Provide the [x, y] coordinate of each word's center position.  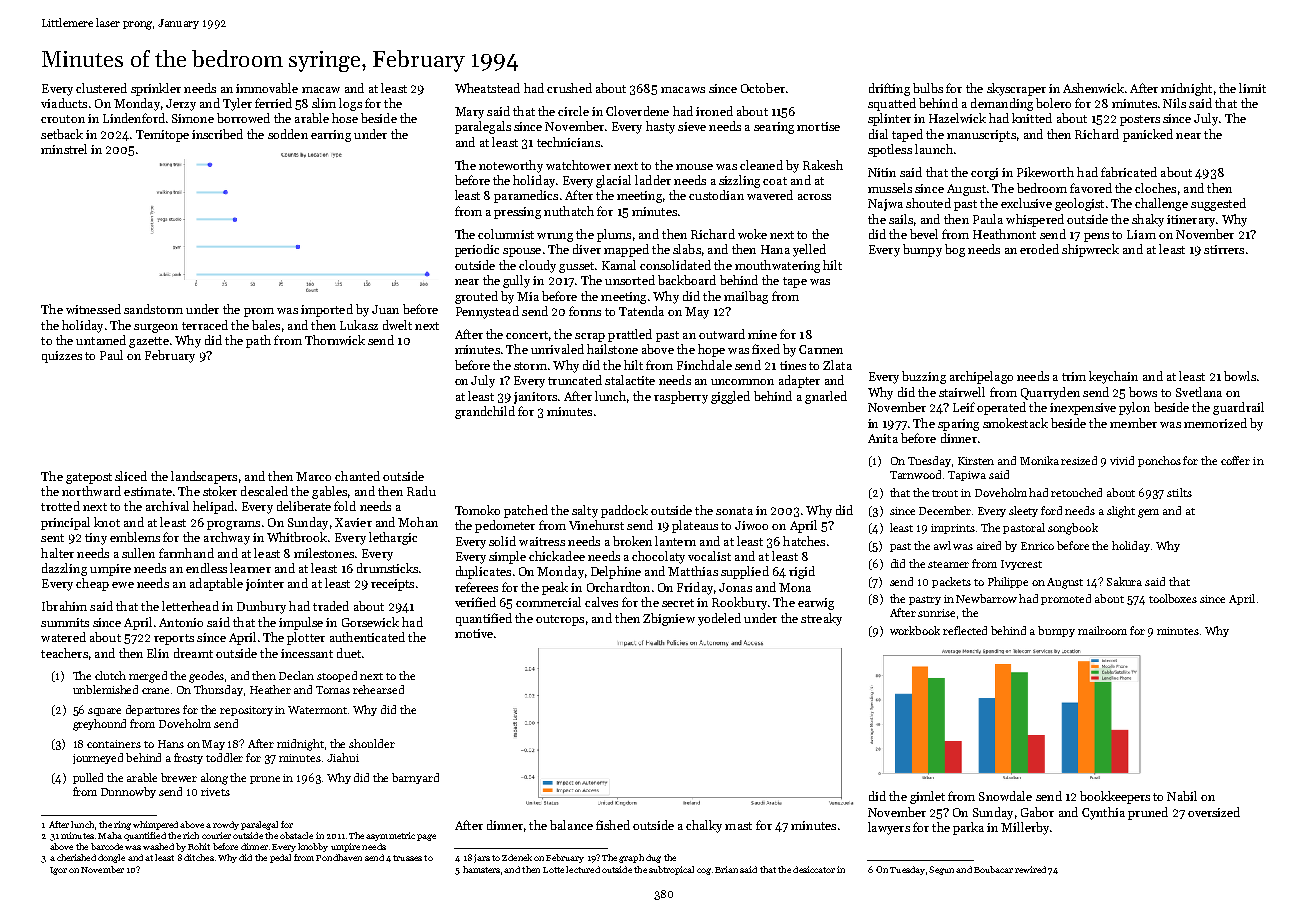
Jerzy [181, 105]
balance [571, 825]
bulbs [928, 88]
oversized [1214, 812]
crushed [569, 88]
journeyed [98, 758]
